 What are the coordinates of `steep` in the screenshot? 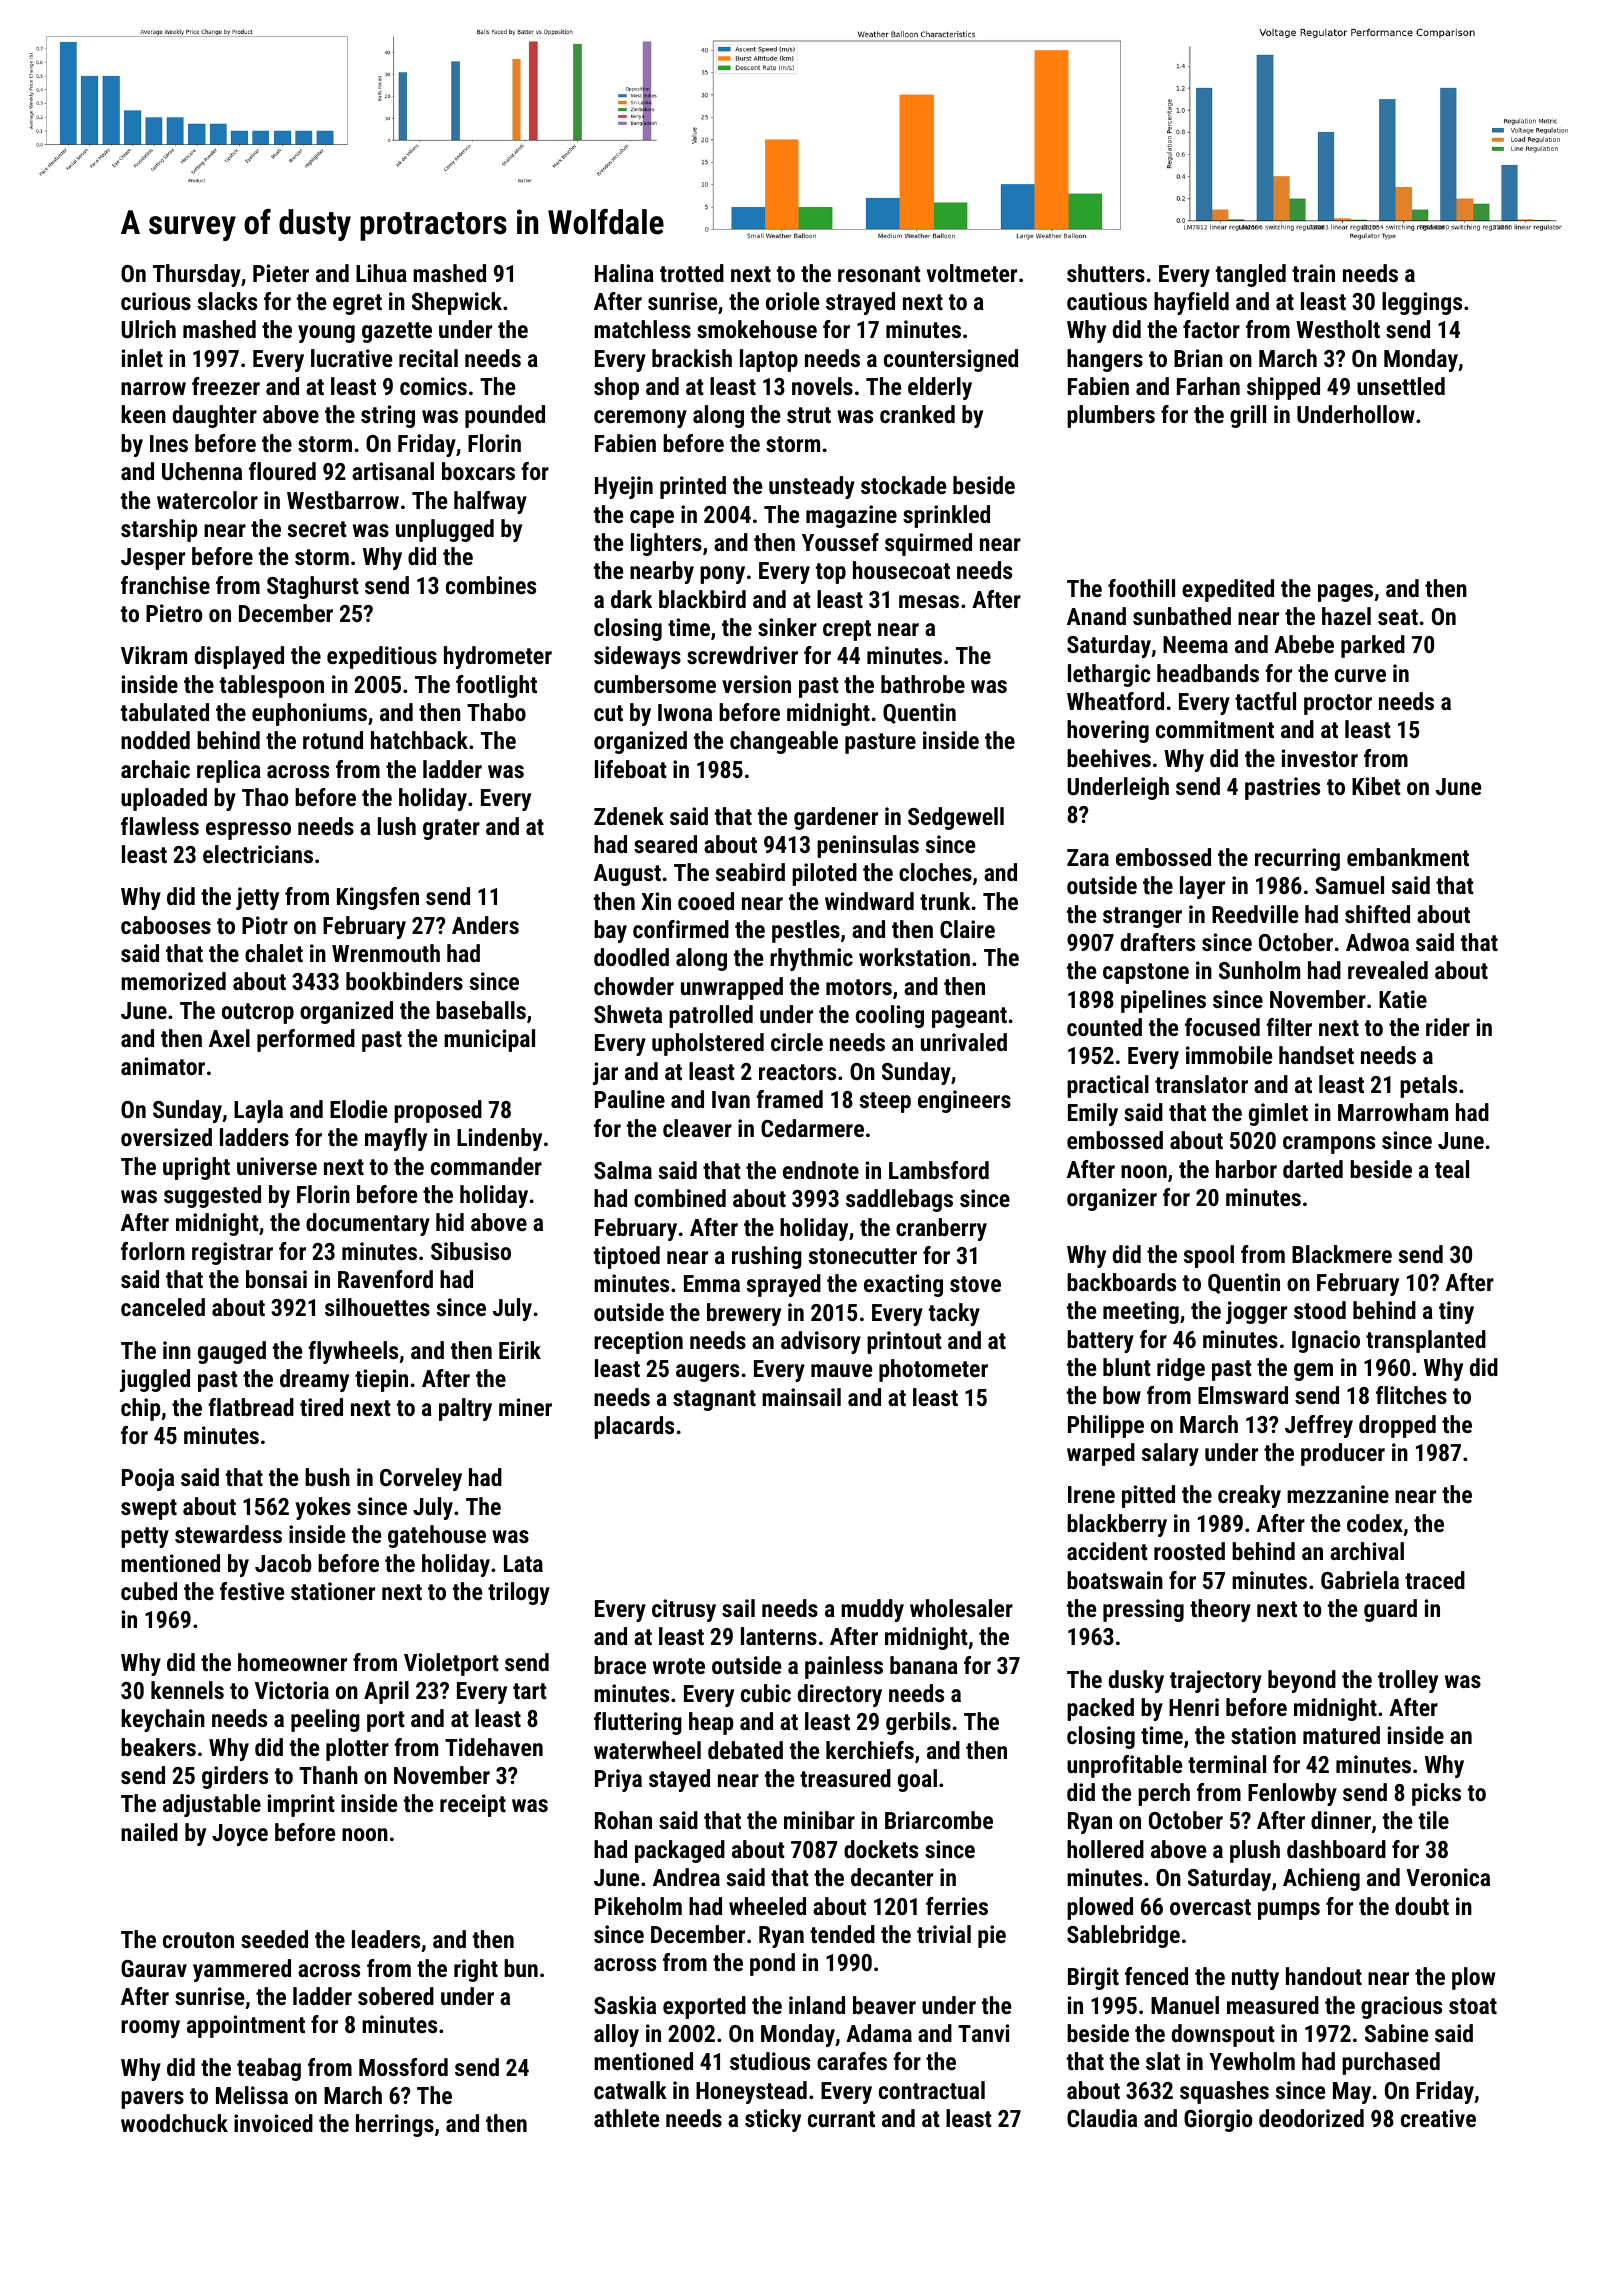 It's located at (885, 1102).
